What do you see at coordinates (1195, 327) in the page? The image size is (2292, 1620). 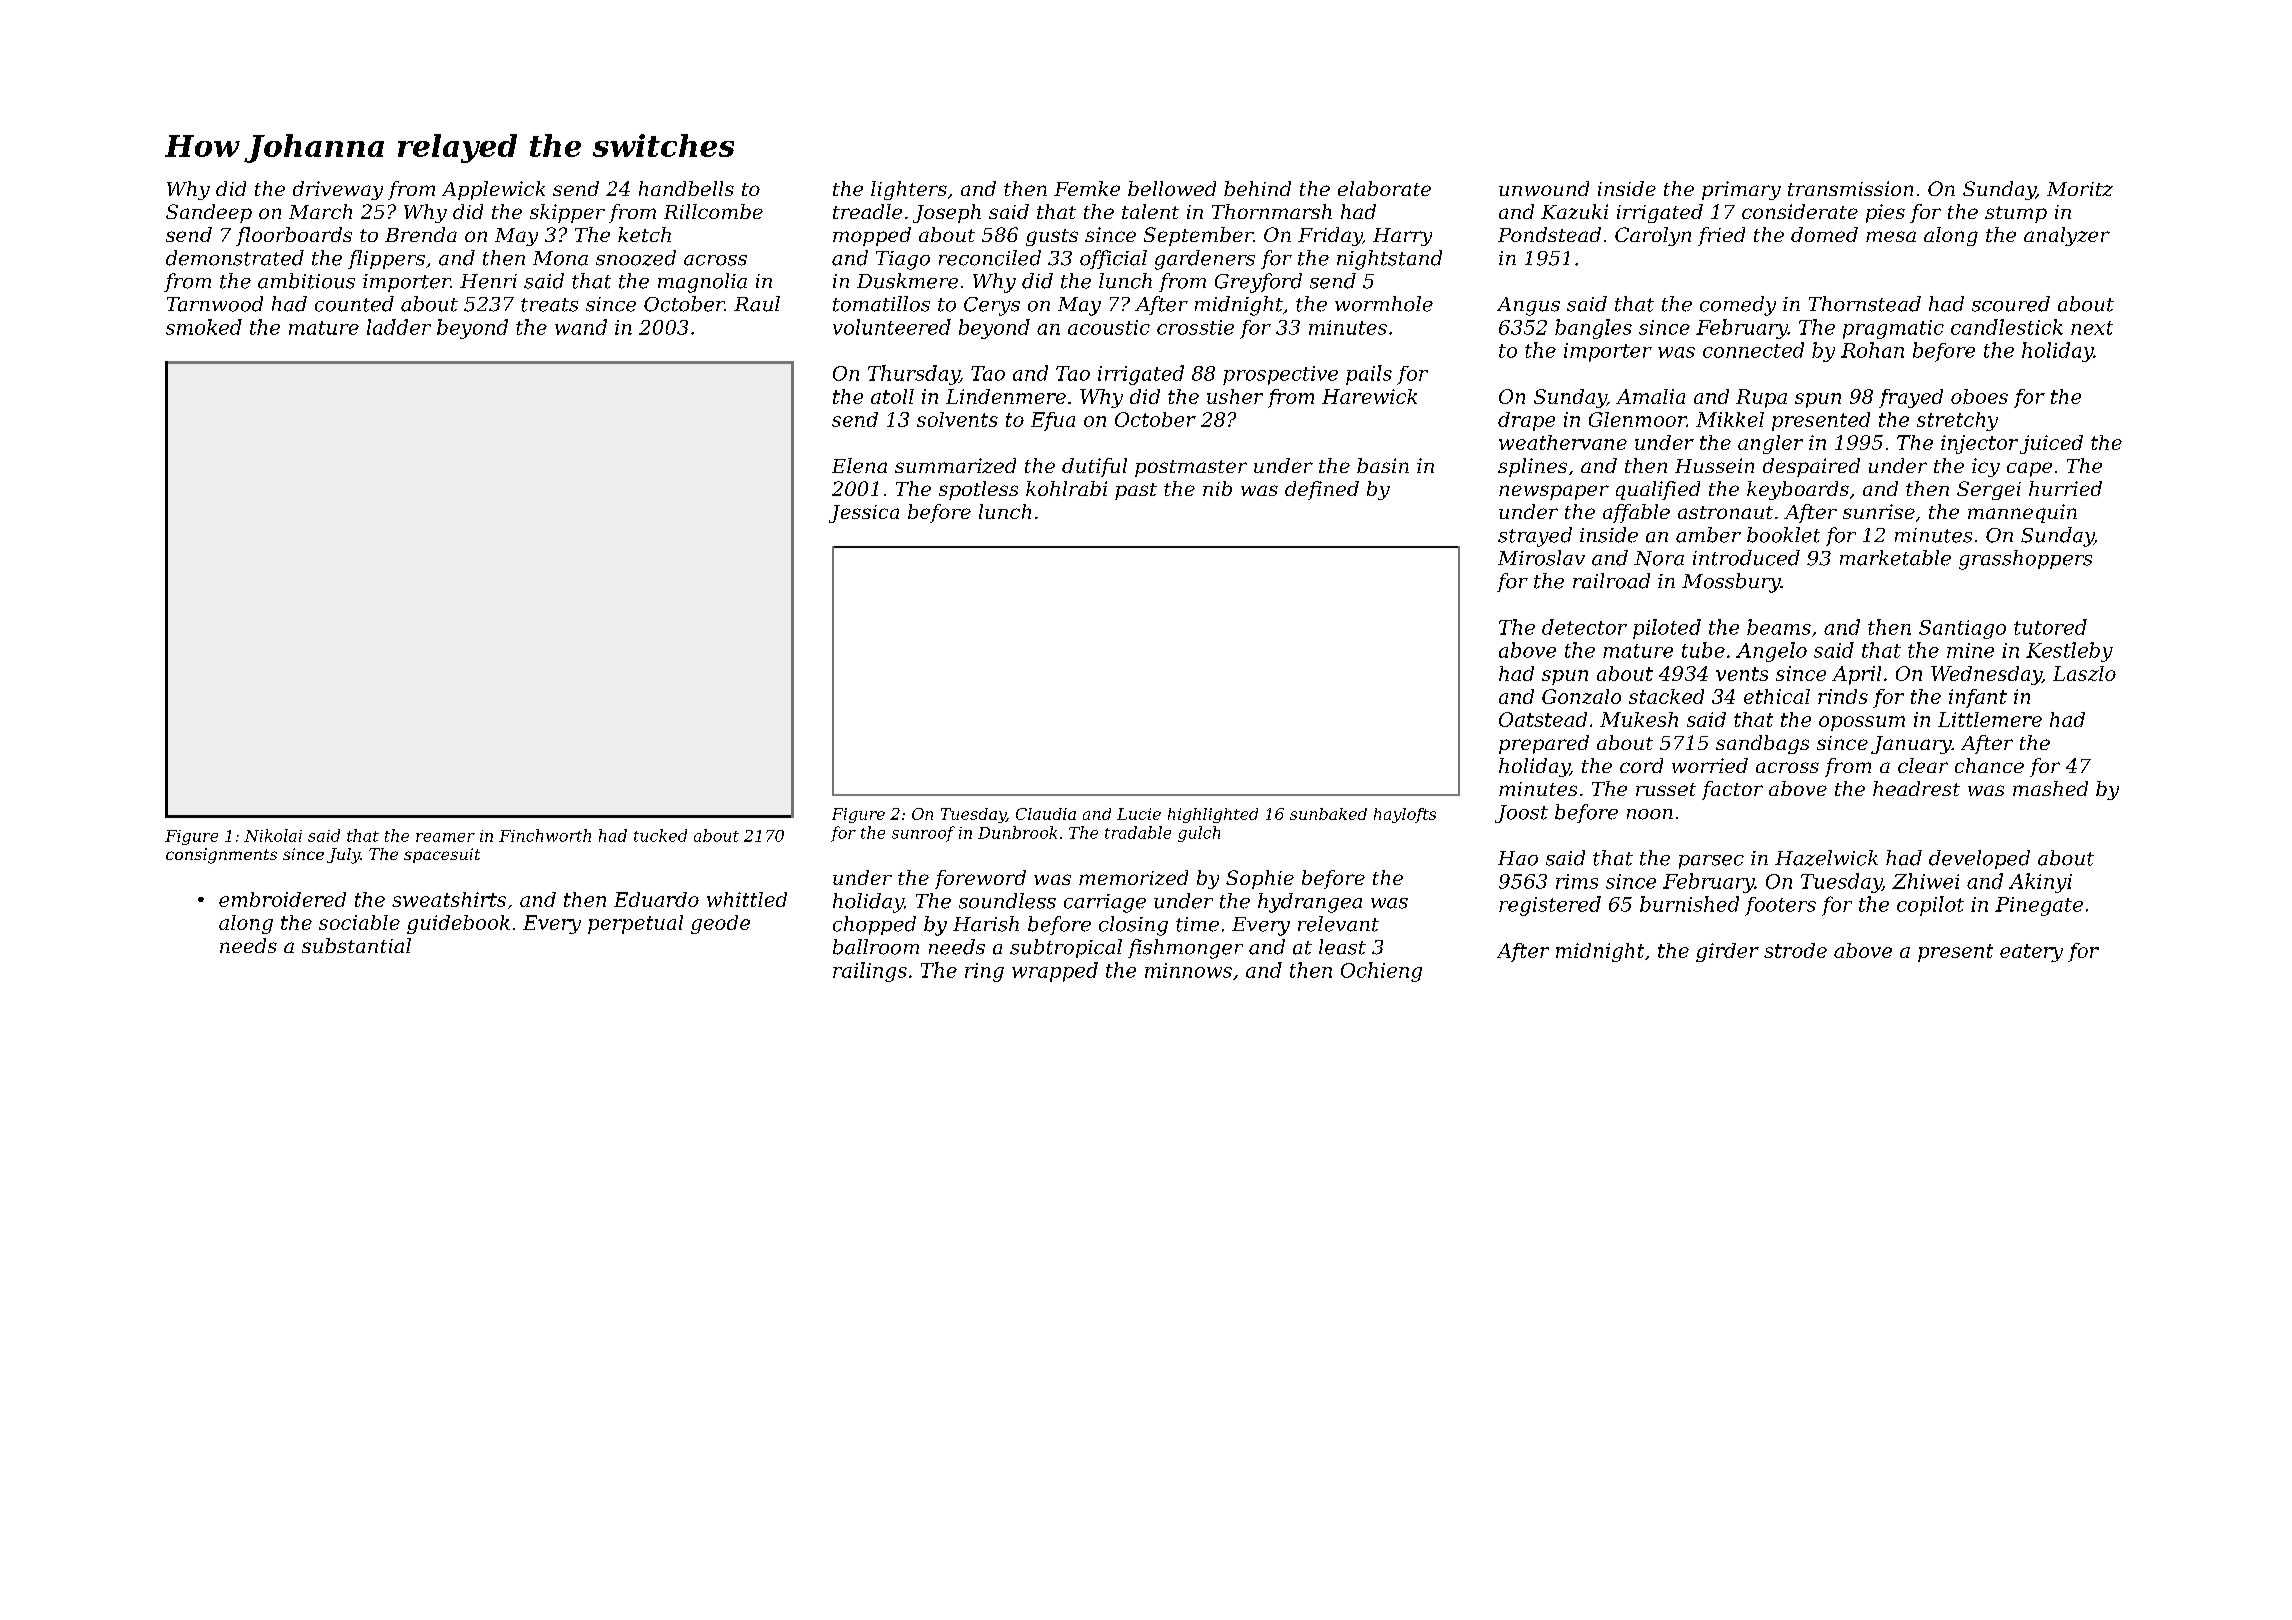 I see `crosstie` at bounding box center [1195, 327].
